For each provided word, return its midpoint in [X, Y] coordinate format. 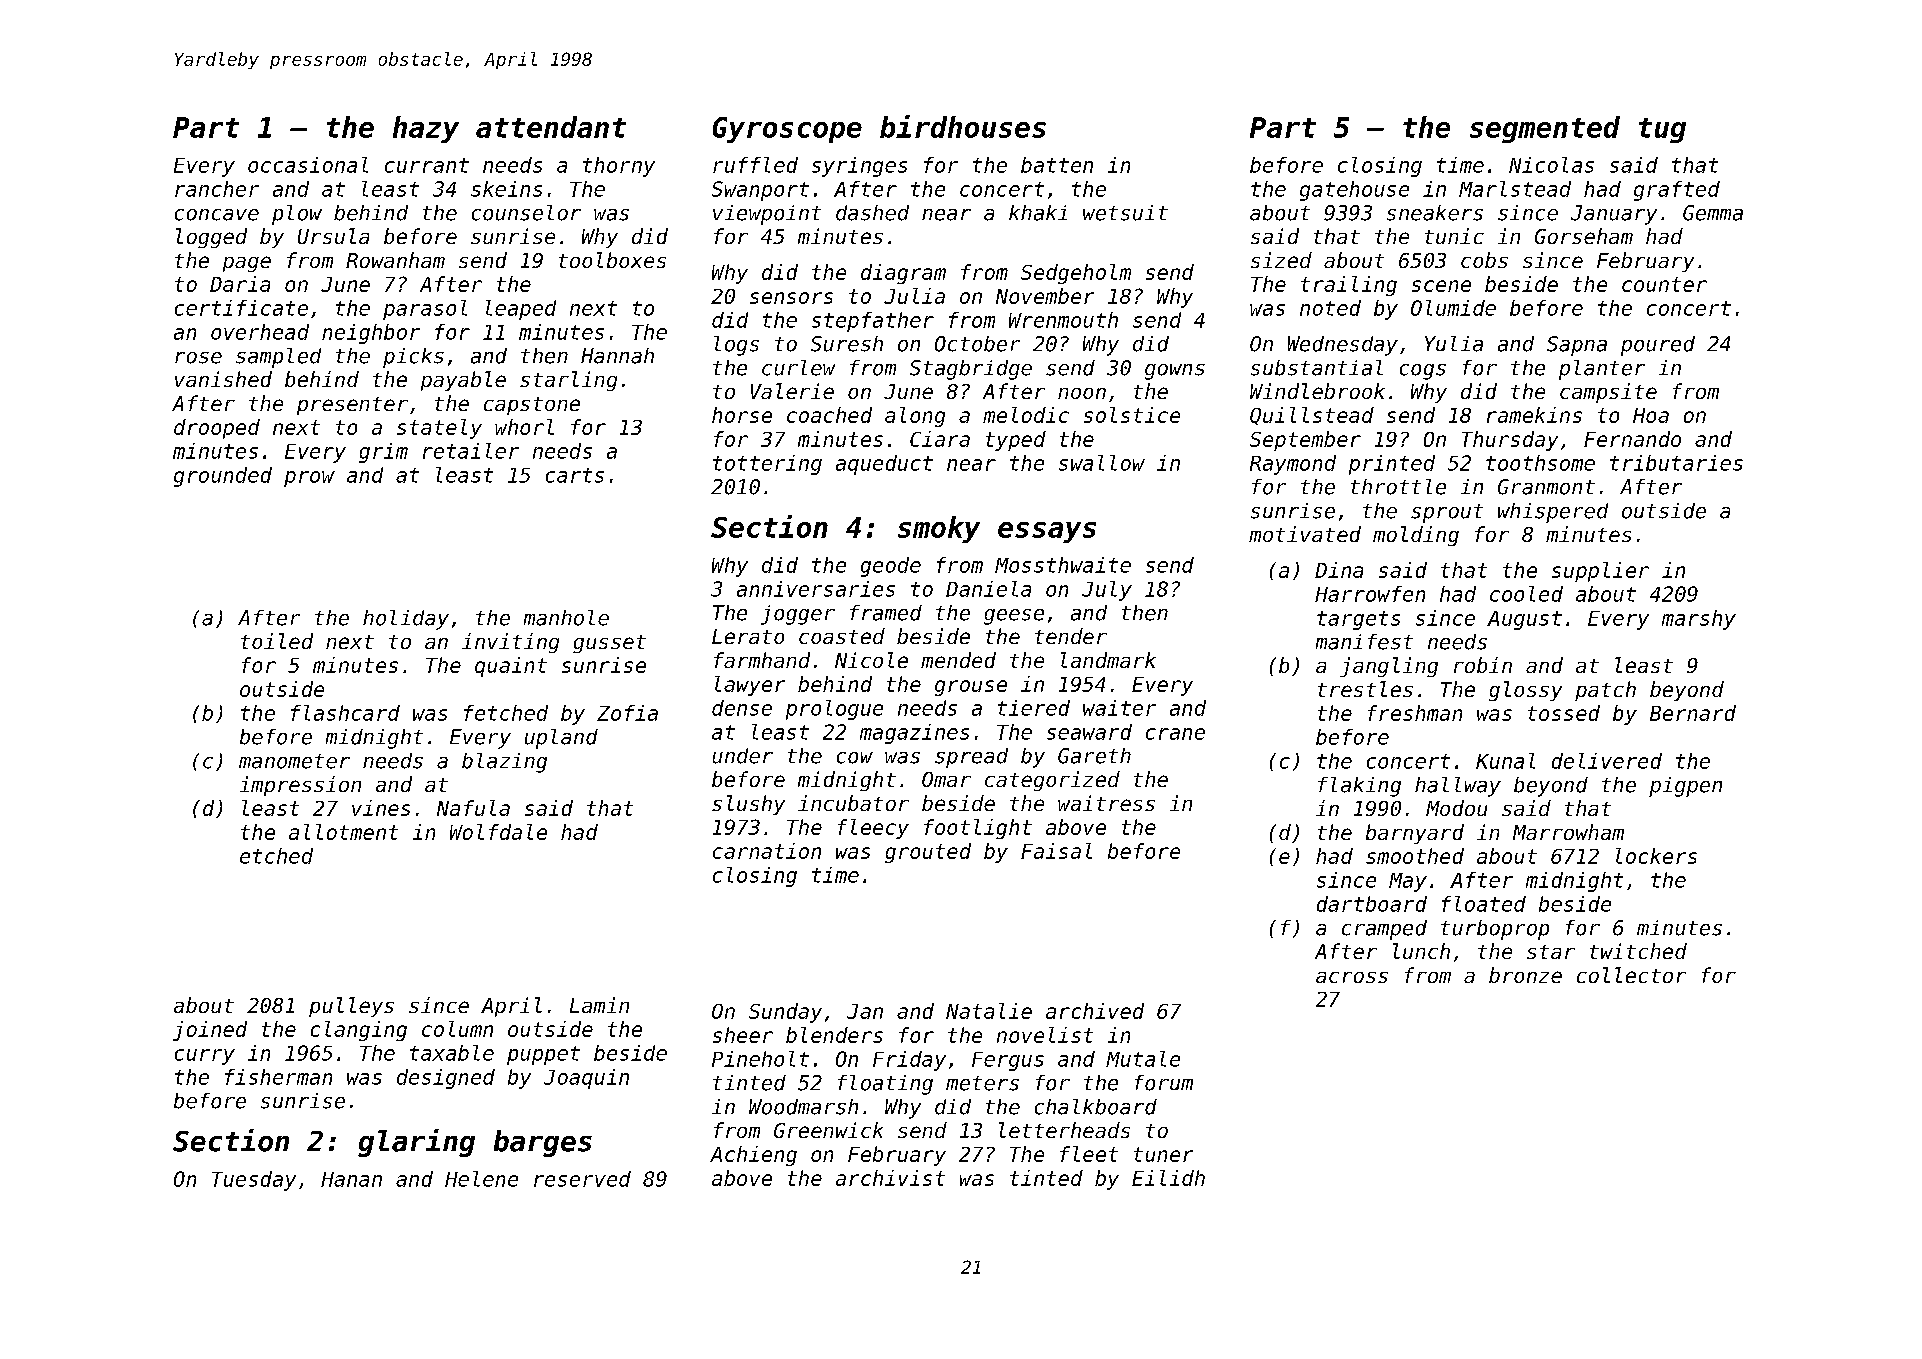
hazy [426, 129]
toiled [277, 641]
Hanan [351, 1179]
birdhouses [963, 126]
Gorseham [1584, 236]
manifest [1364, 642]
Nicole [871, 660]
